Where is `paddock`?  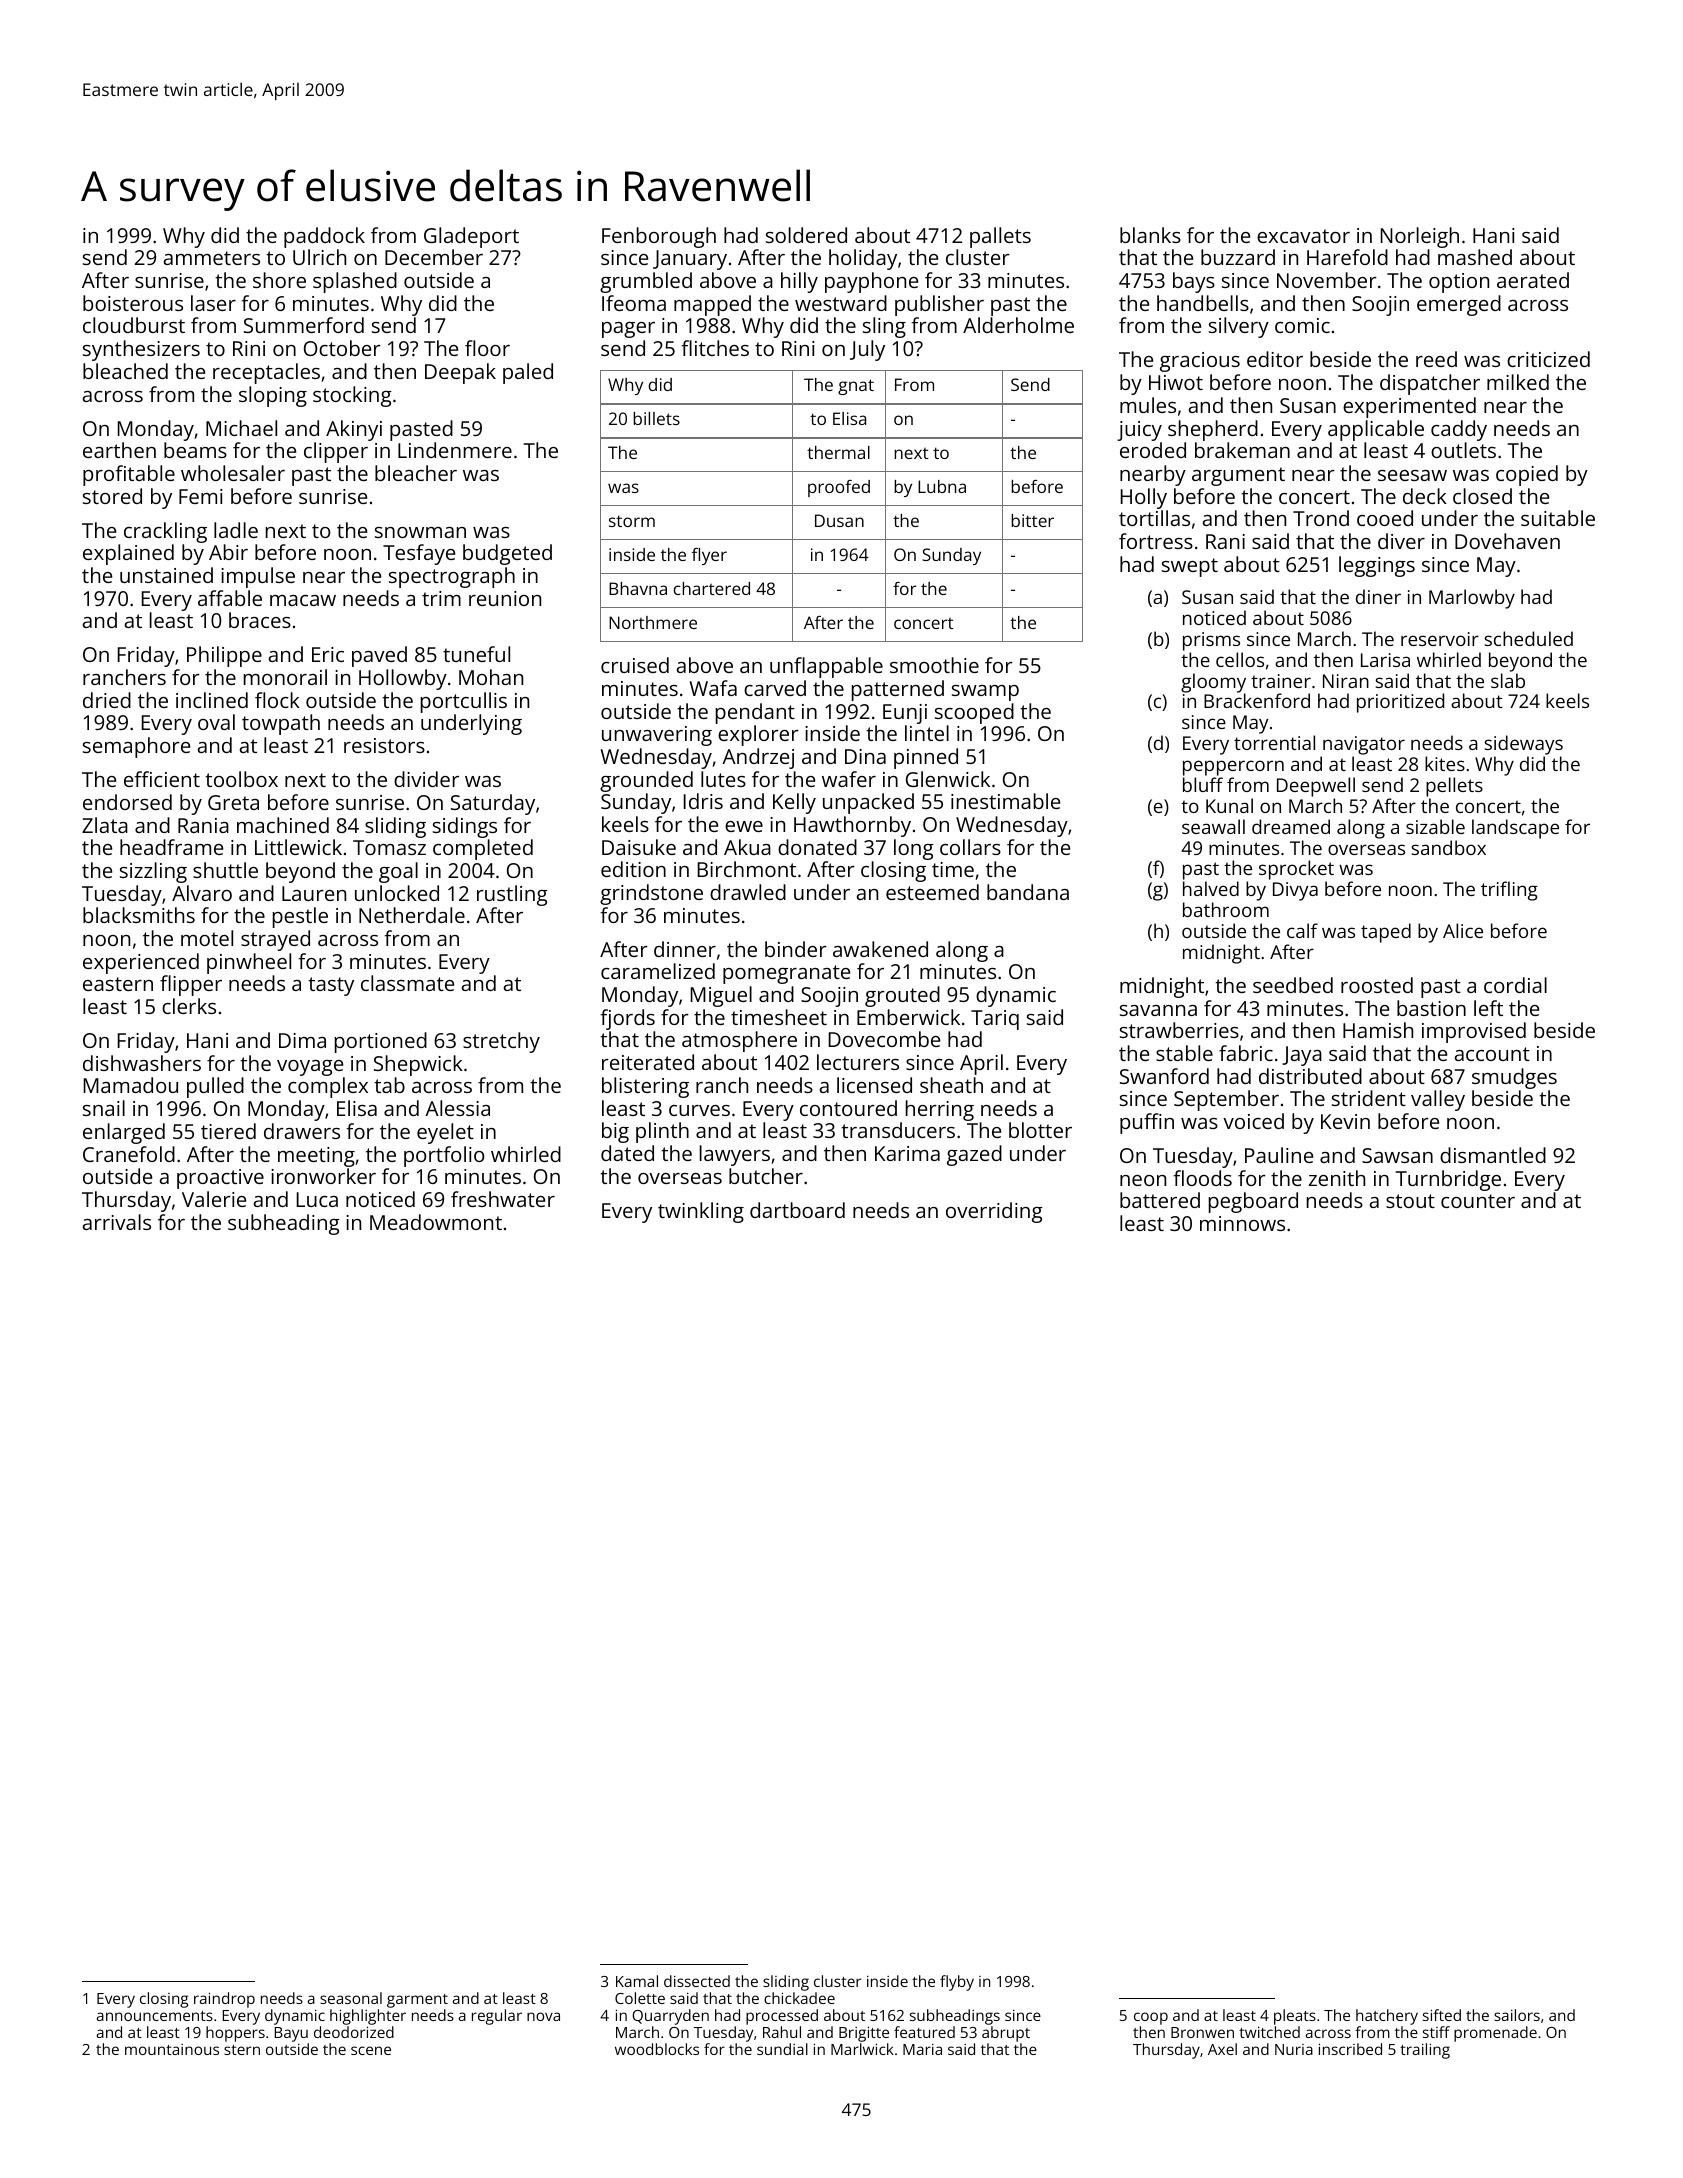 paddock is located at coordinates (324, 237).
